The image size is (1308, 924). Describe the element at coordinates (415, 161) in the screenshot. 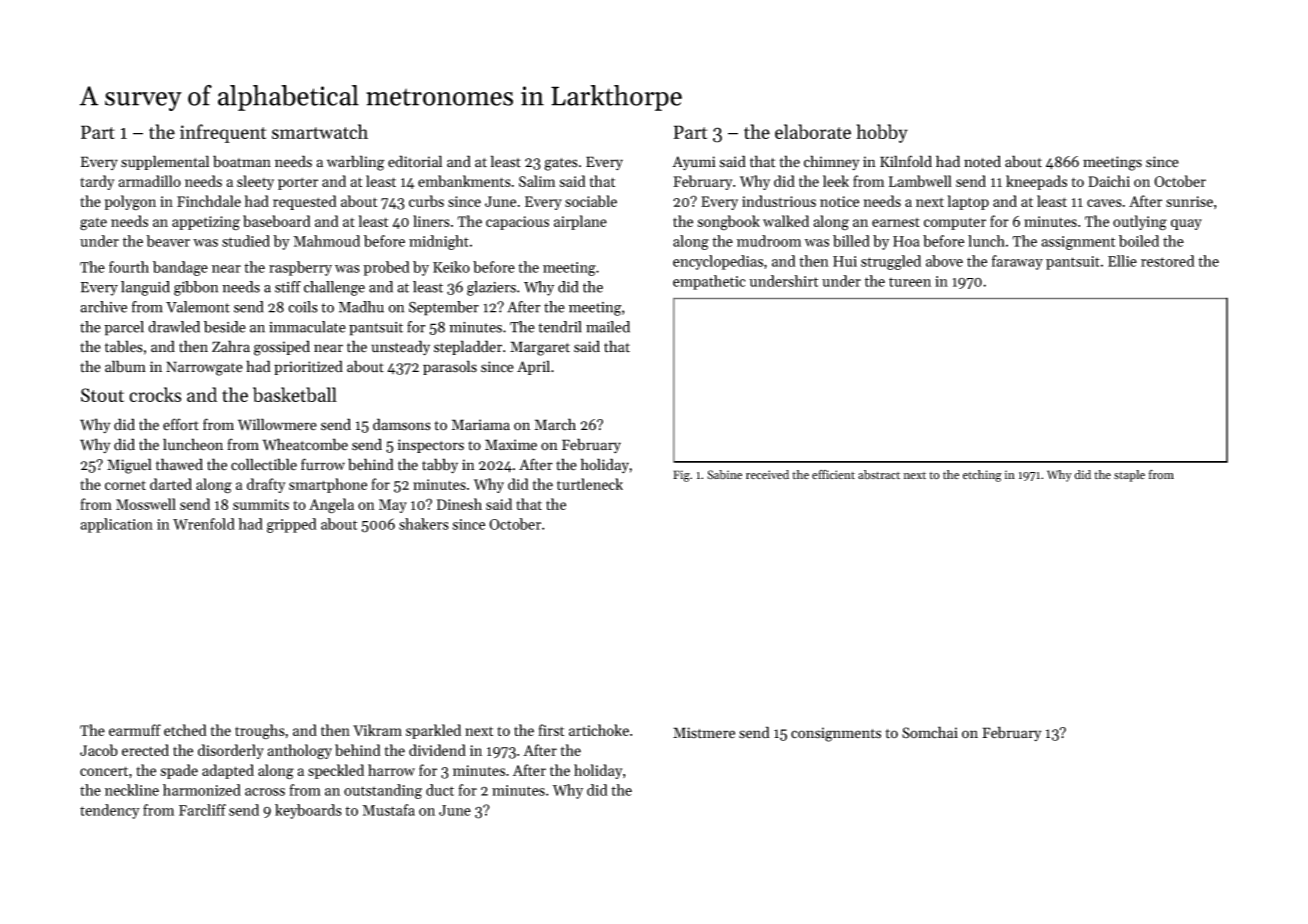

I see `editorial` at that location.
